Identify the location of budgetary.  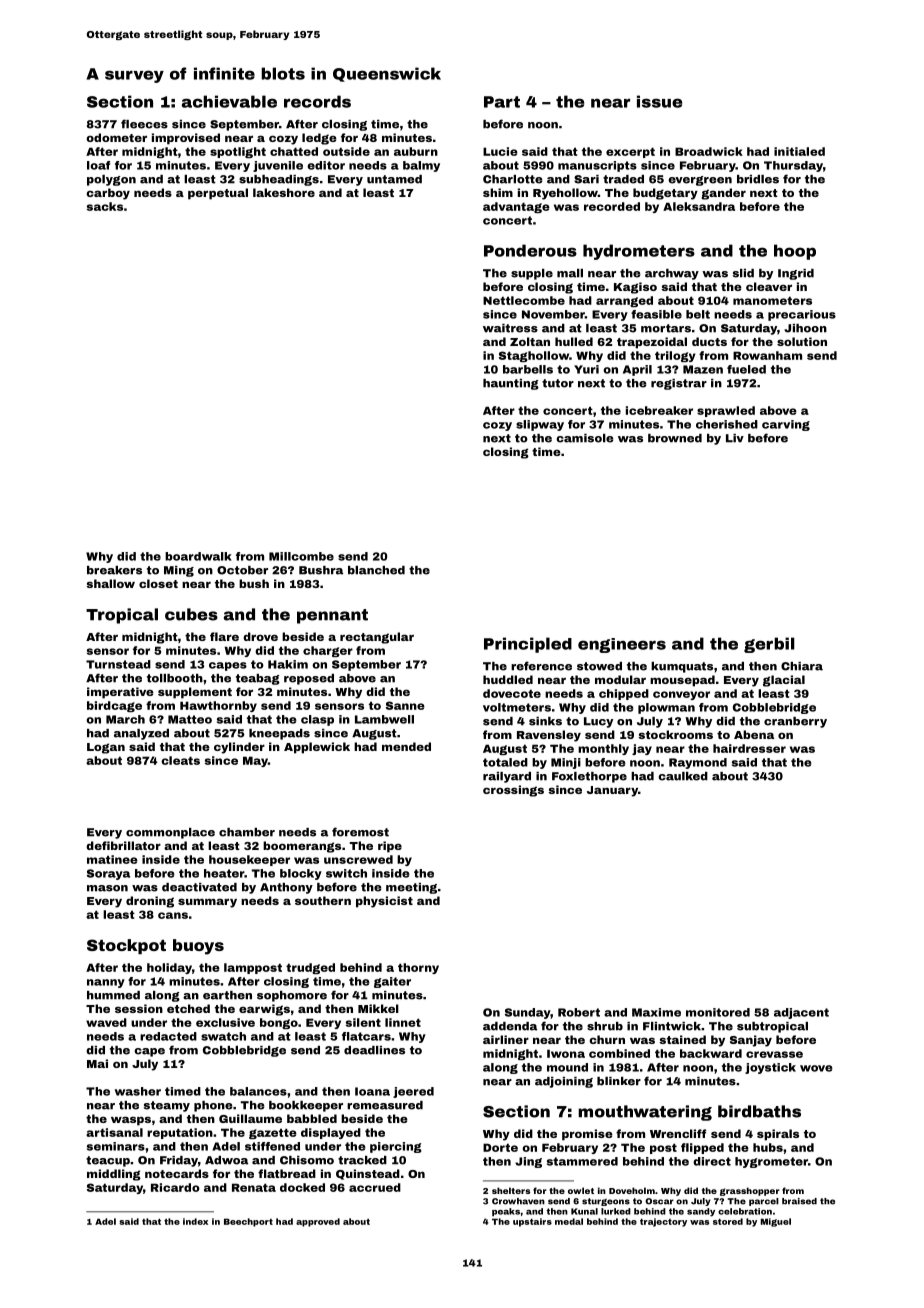
(665, 194).
